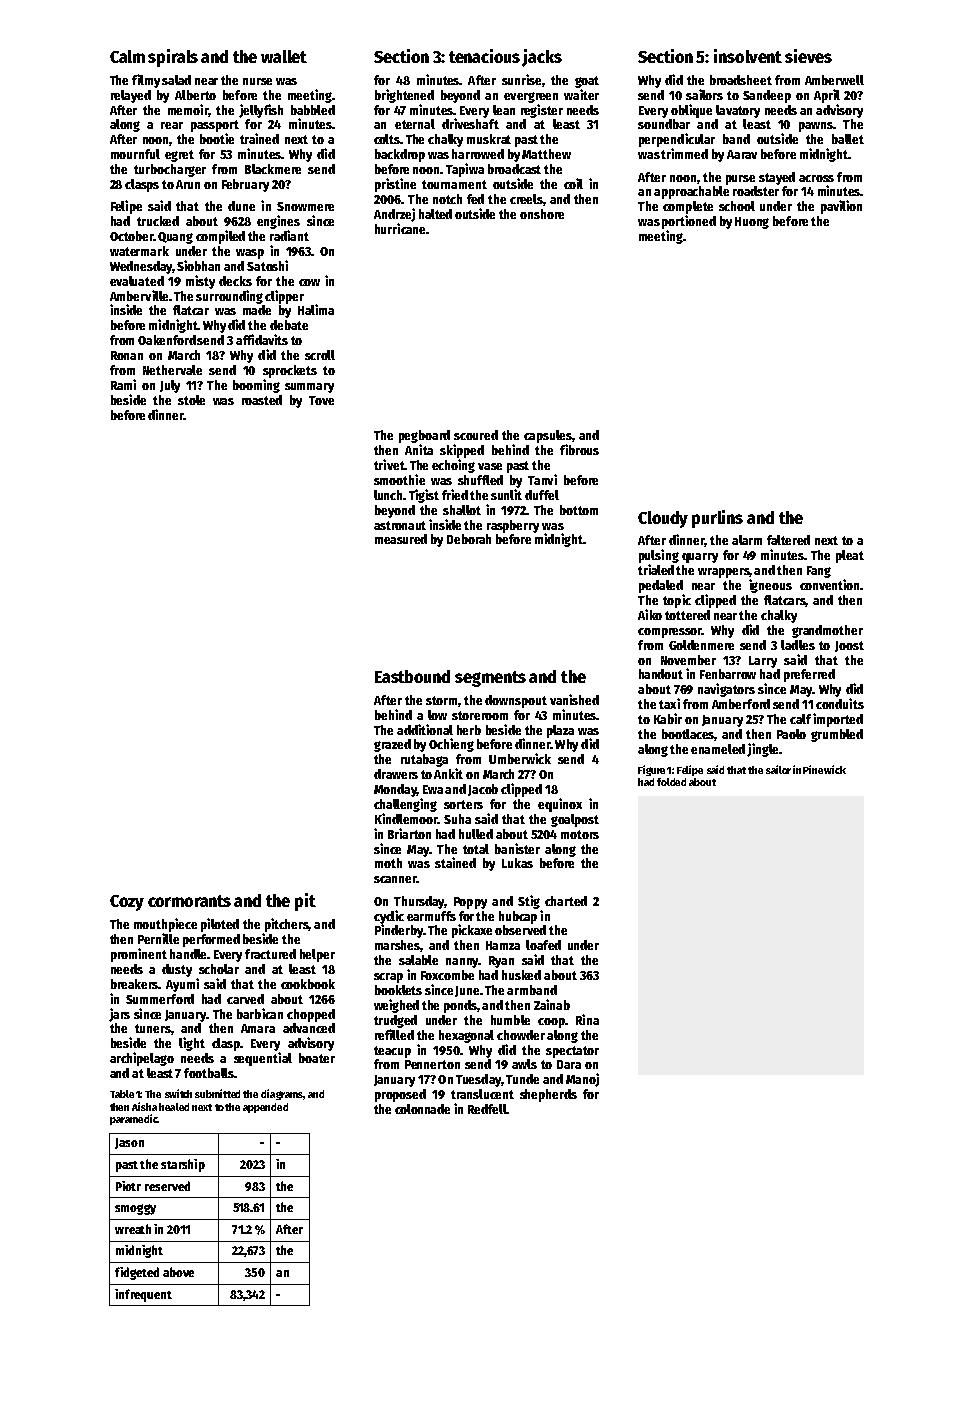 The height and width of the document is (1410, 973). What do you see at coordinates (542, 495) in the document?
I see `duffel` at bounding box center [542, 495].
